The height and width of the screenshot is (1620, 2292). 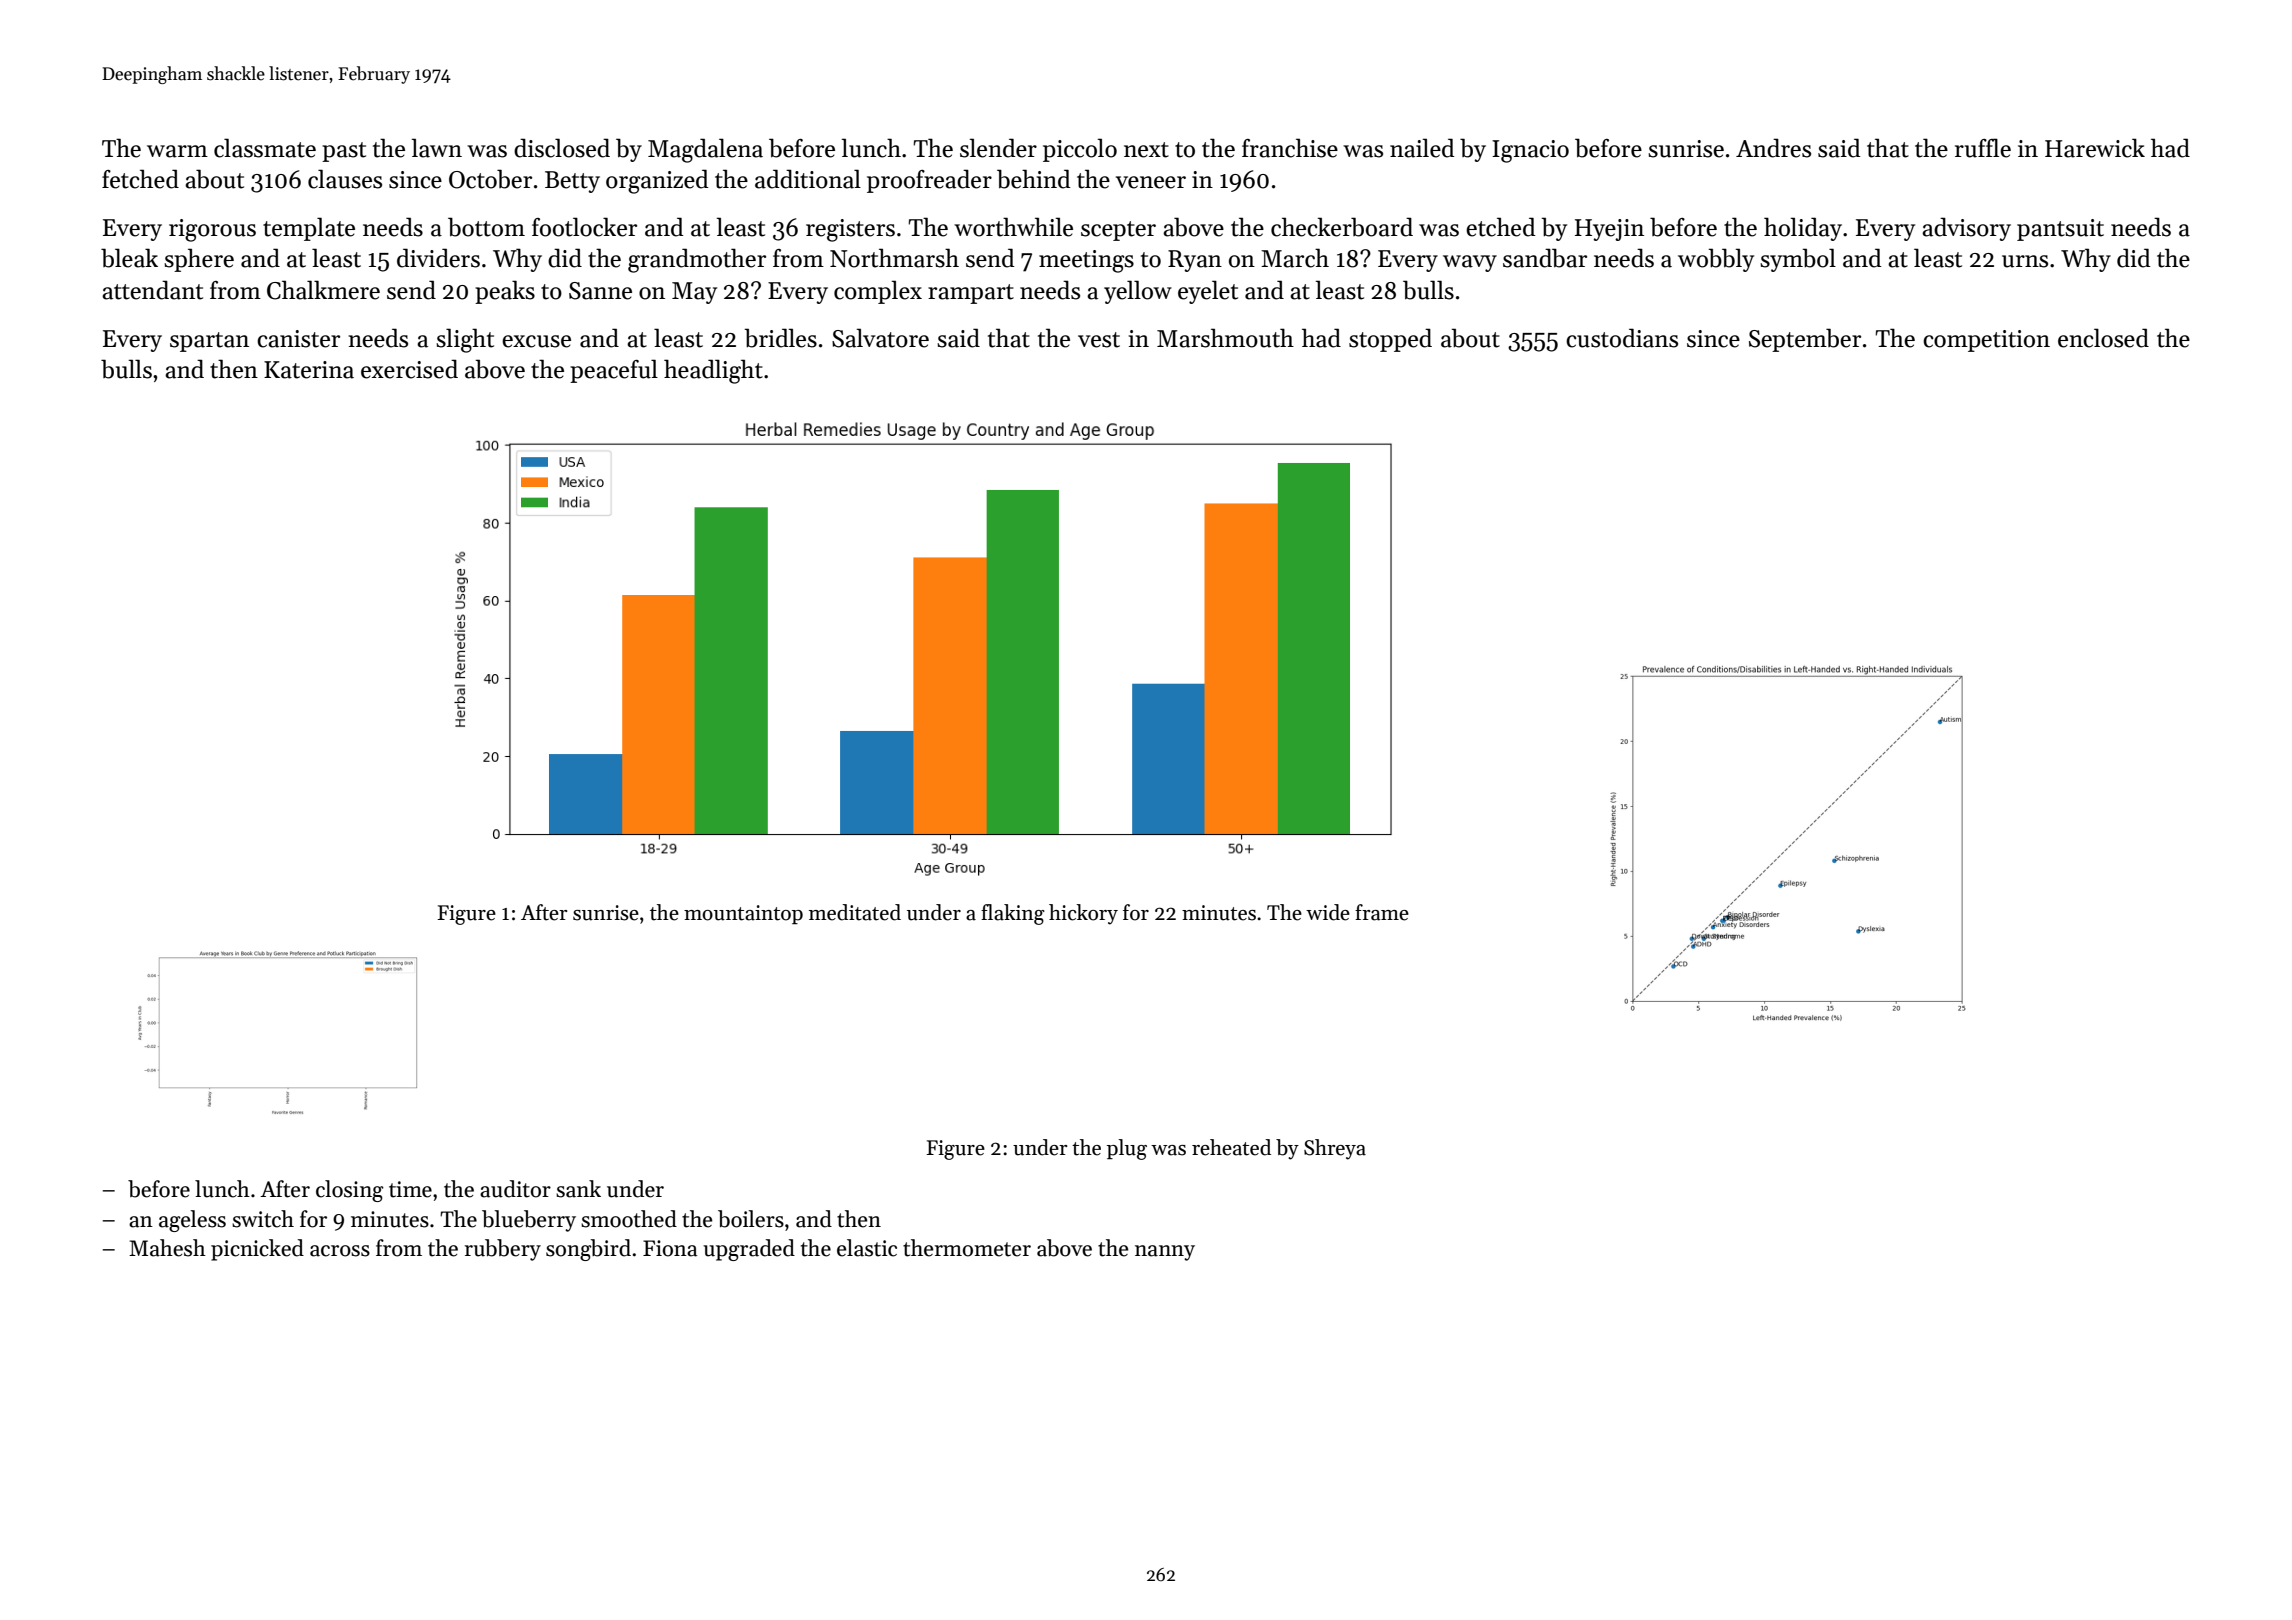 What do you see at coordinates (2060, 230) in the screenshot?
I see `pantsuit` at bounding box center [2060, 230].
